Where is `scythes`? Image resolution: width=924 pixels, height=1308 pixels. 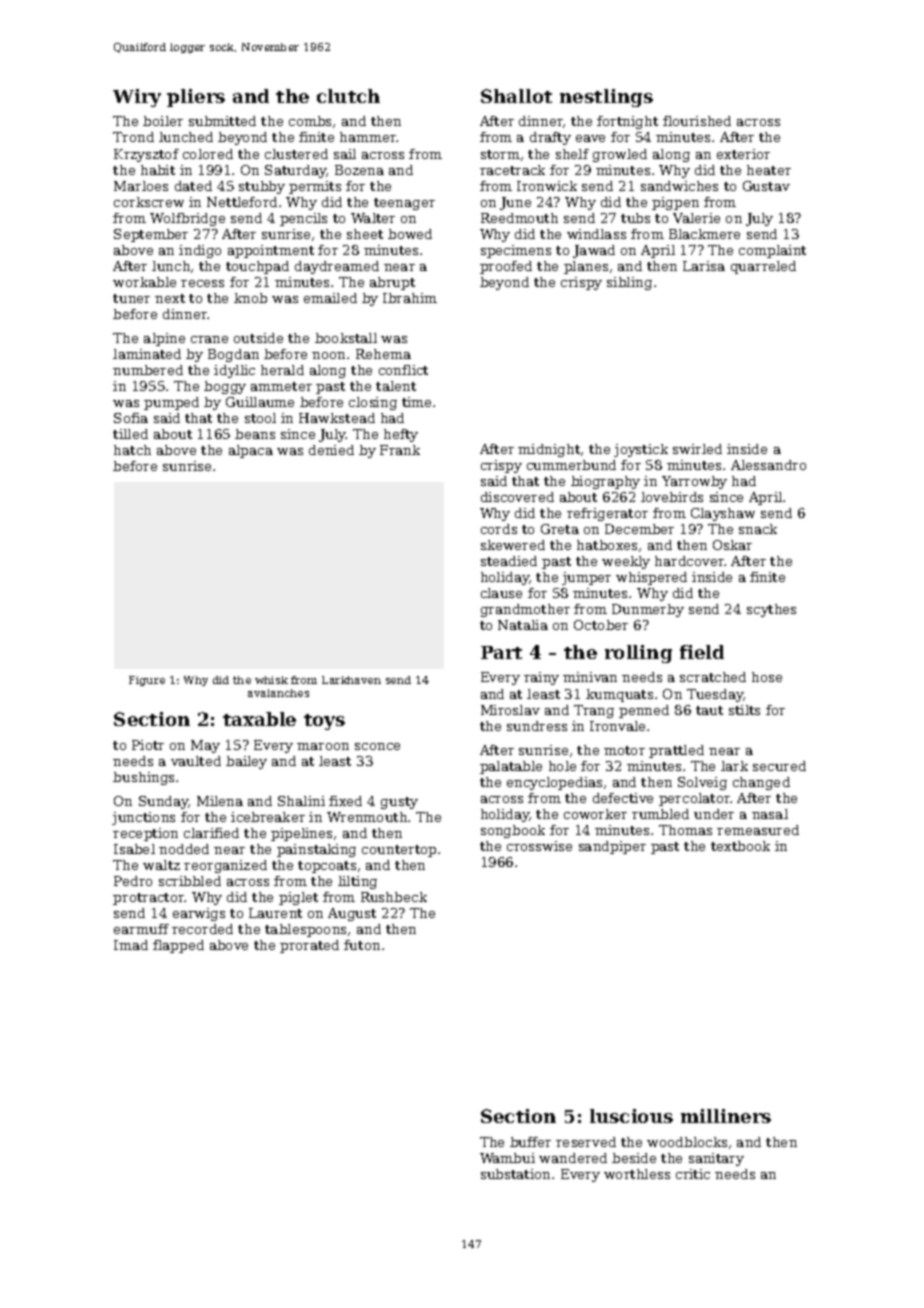 scythes is located at coordinates (771, 610).
